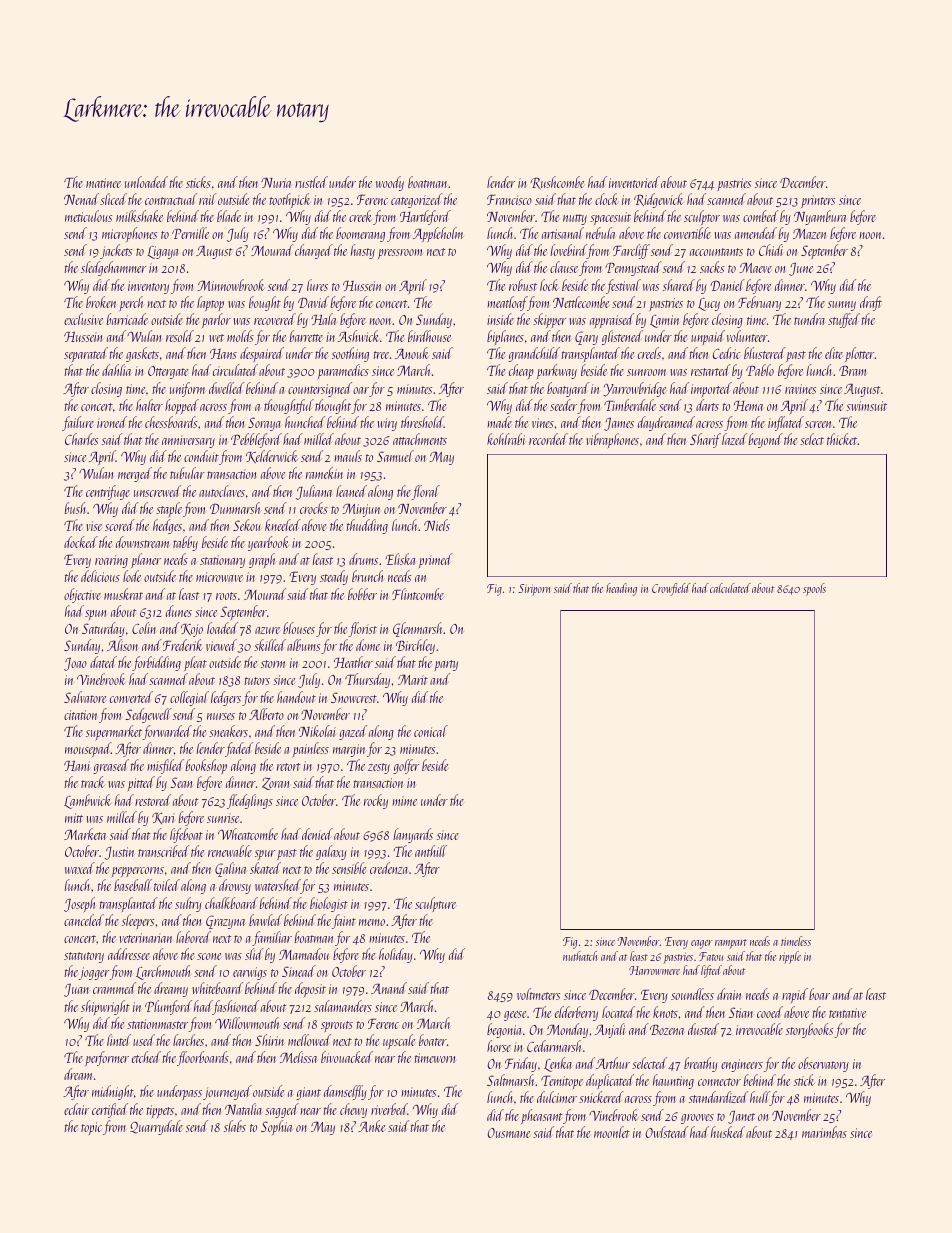 Image resolution: width=952 pixels, height=1233 pixels. I want to click on Juan, so click(76, 990).
